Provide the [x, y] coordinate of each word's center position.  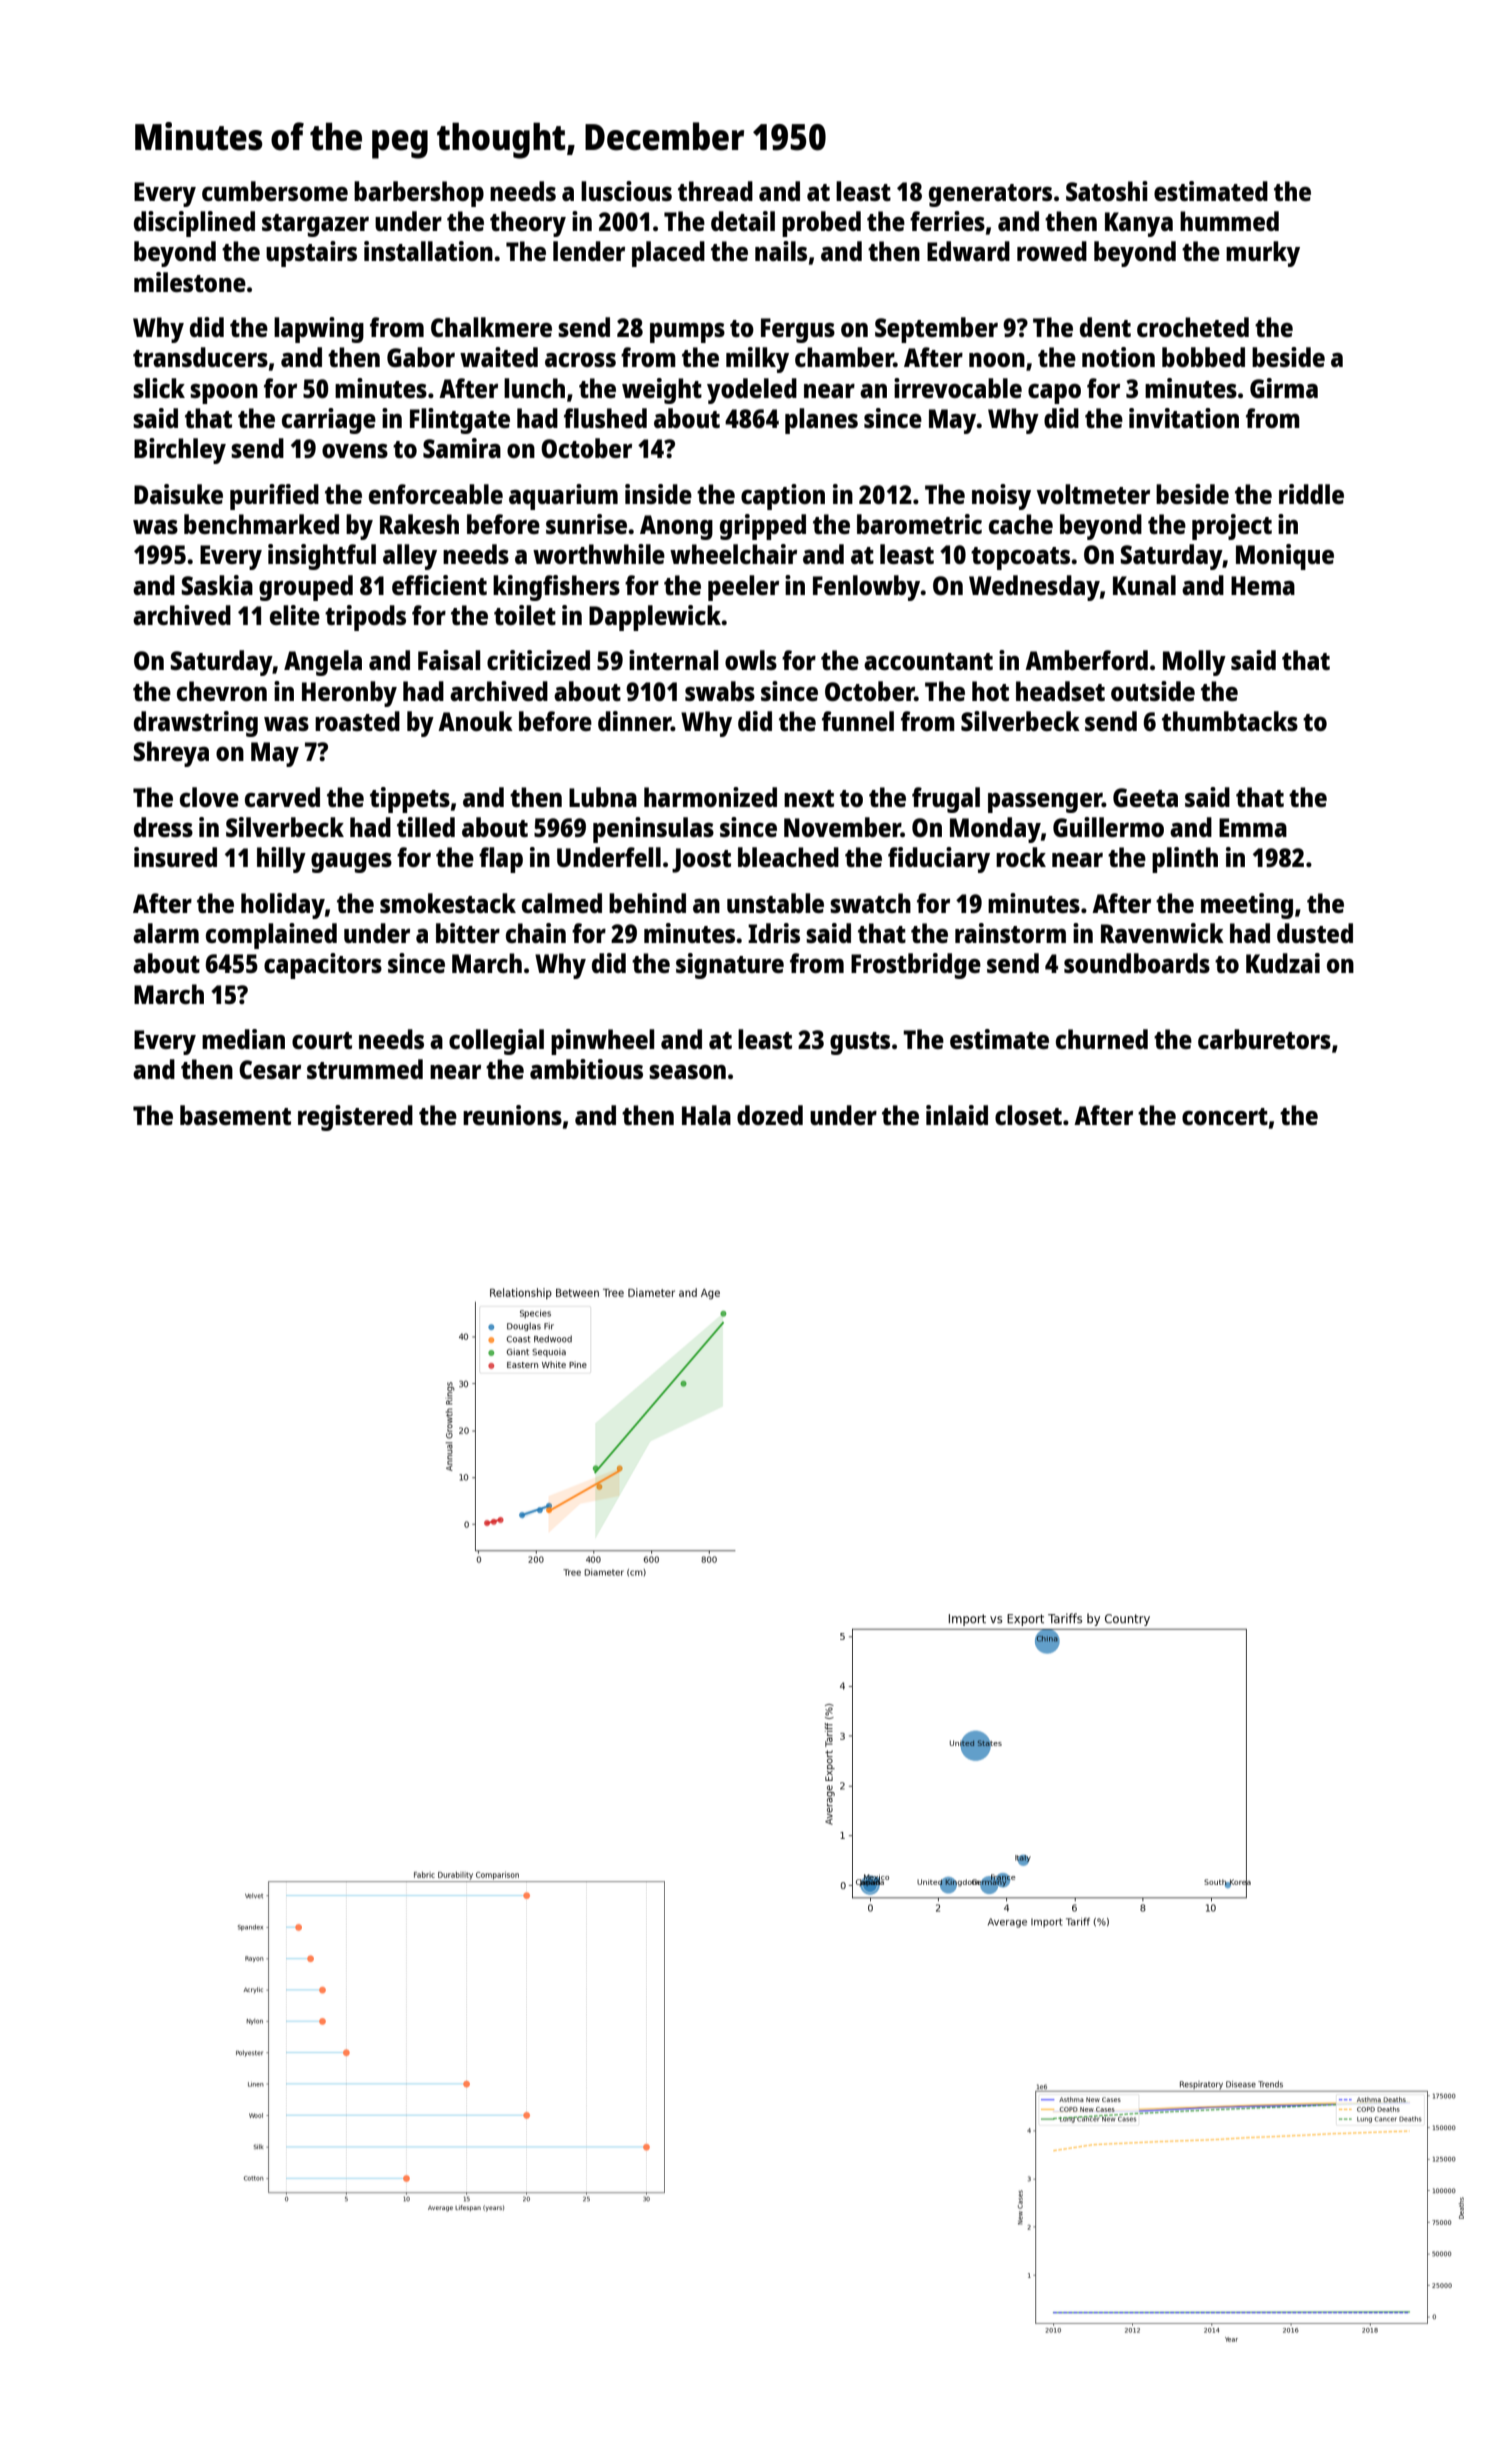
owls [751, 660]
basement [235, 1115]
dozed [770, 1115]
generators [990, 195]
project [1232, 527]
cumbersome [275, 191]
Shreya [171, 754]
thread [715, 191]
